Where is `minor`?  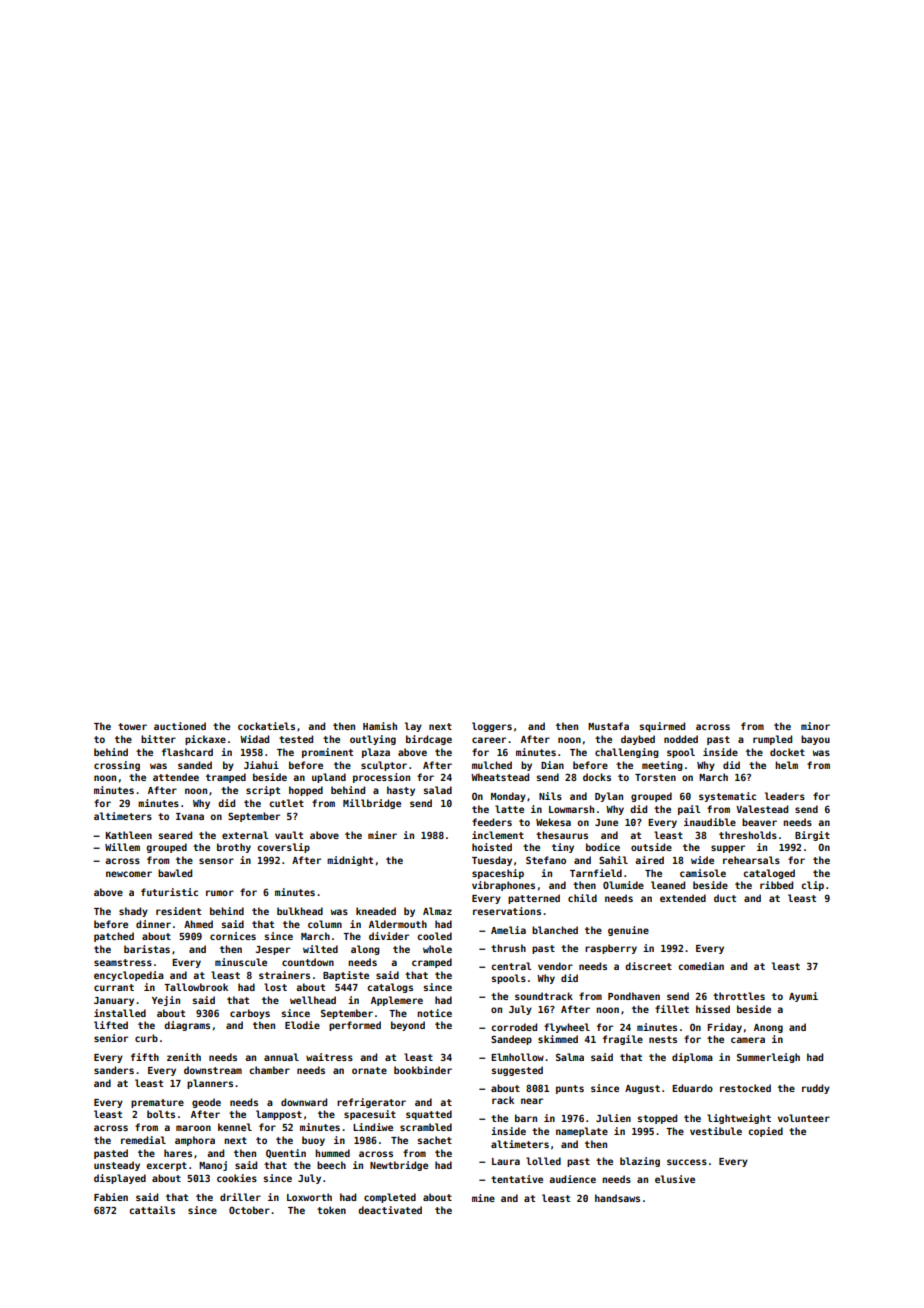 minor is located at coordinates (815, 726).
